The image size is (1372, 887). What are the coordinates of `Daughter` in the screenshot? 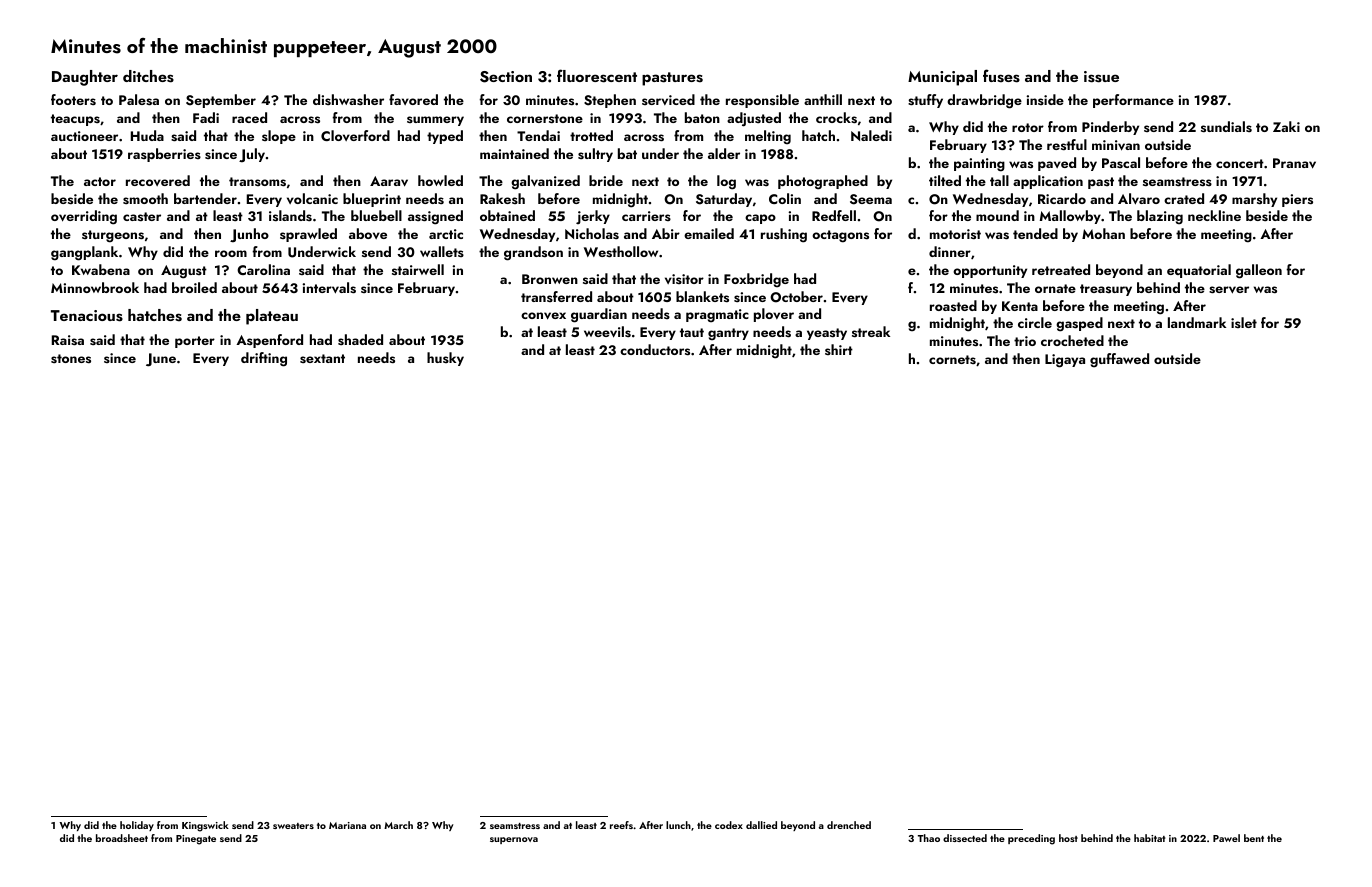 It's located at (85, 78).
